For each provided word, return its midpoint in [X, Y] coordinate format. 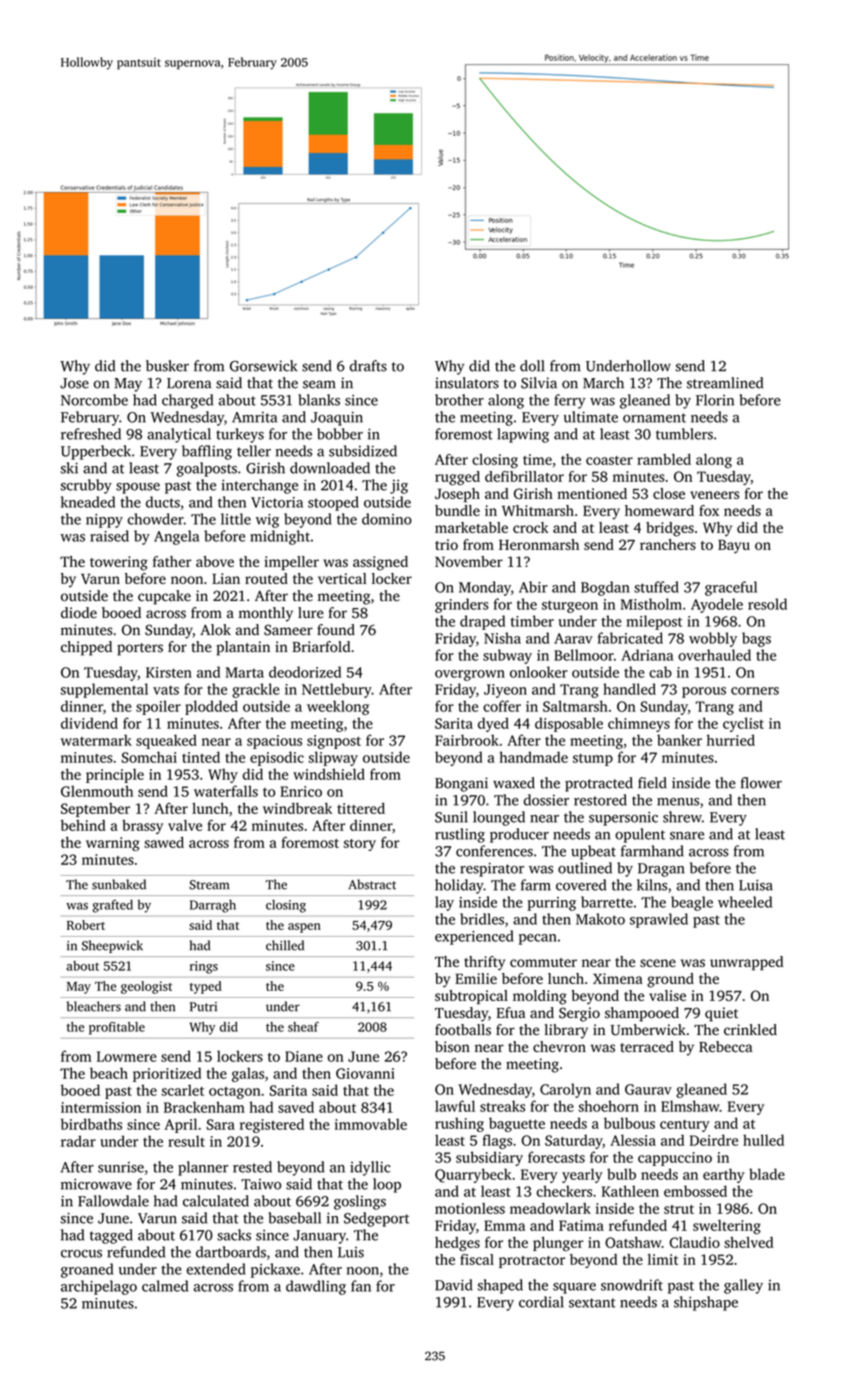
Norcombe [94, 400]
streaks [502, 1106]
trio [446, 544]
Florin [715, 400]
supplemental [104, 690]
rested [252, 1167]
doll [532, 366]
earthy [724, 1175]
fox [709, 510]
